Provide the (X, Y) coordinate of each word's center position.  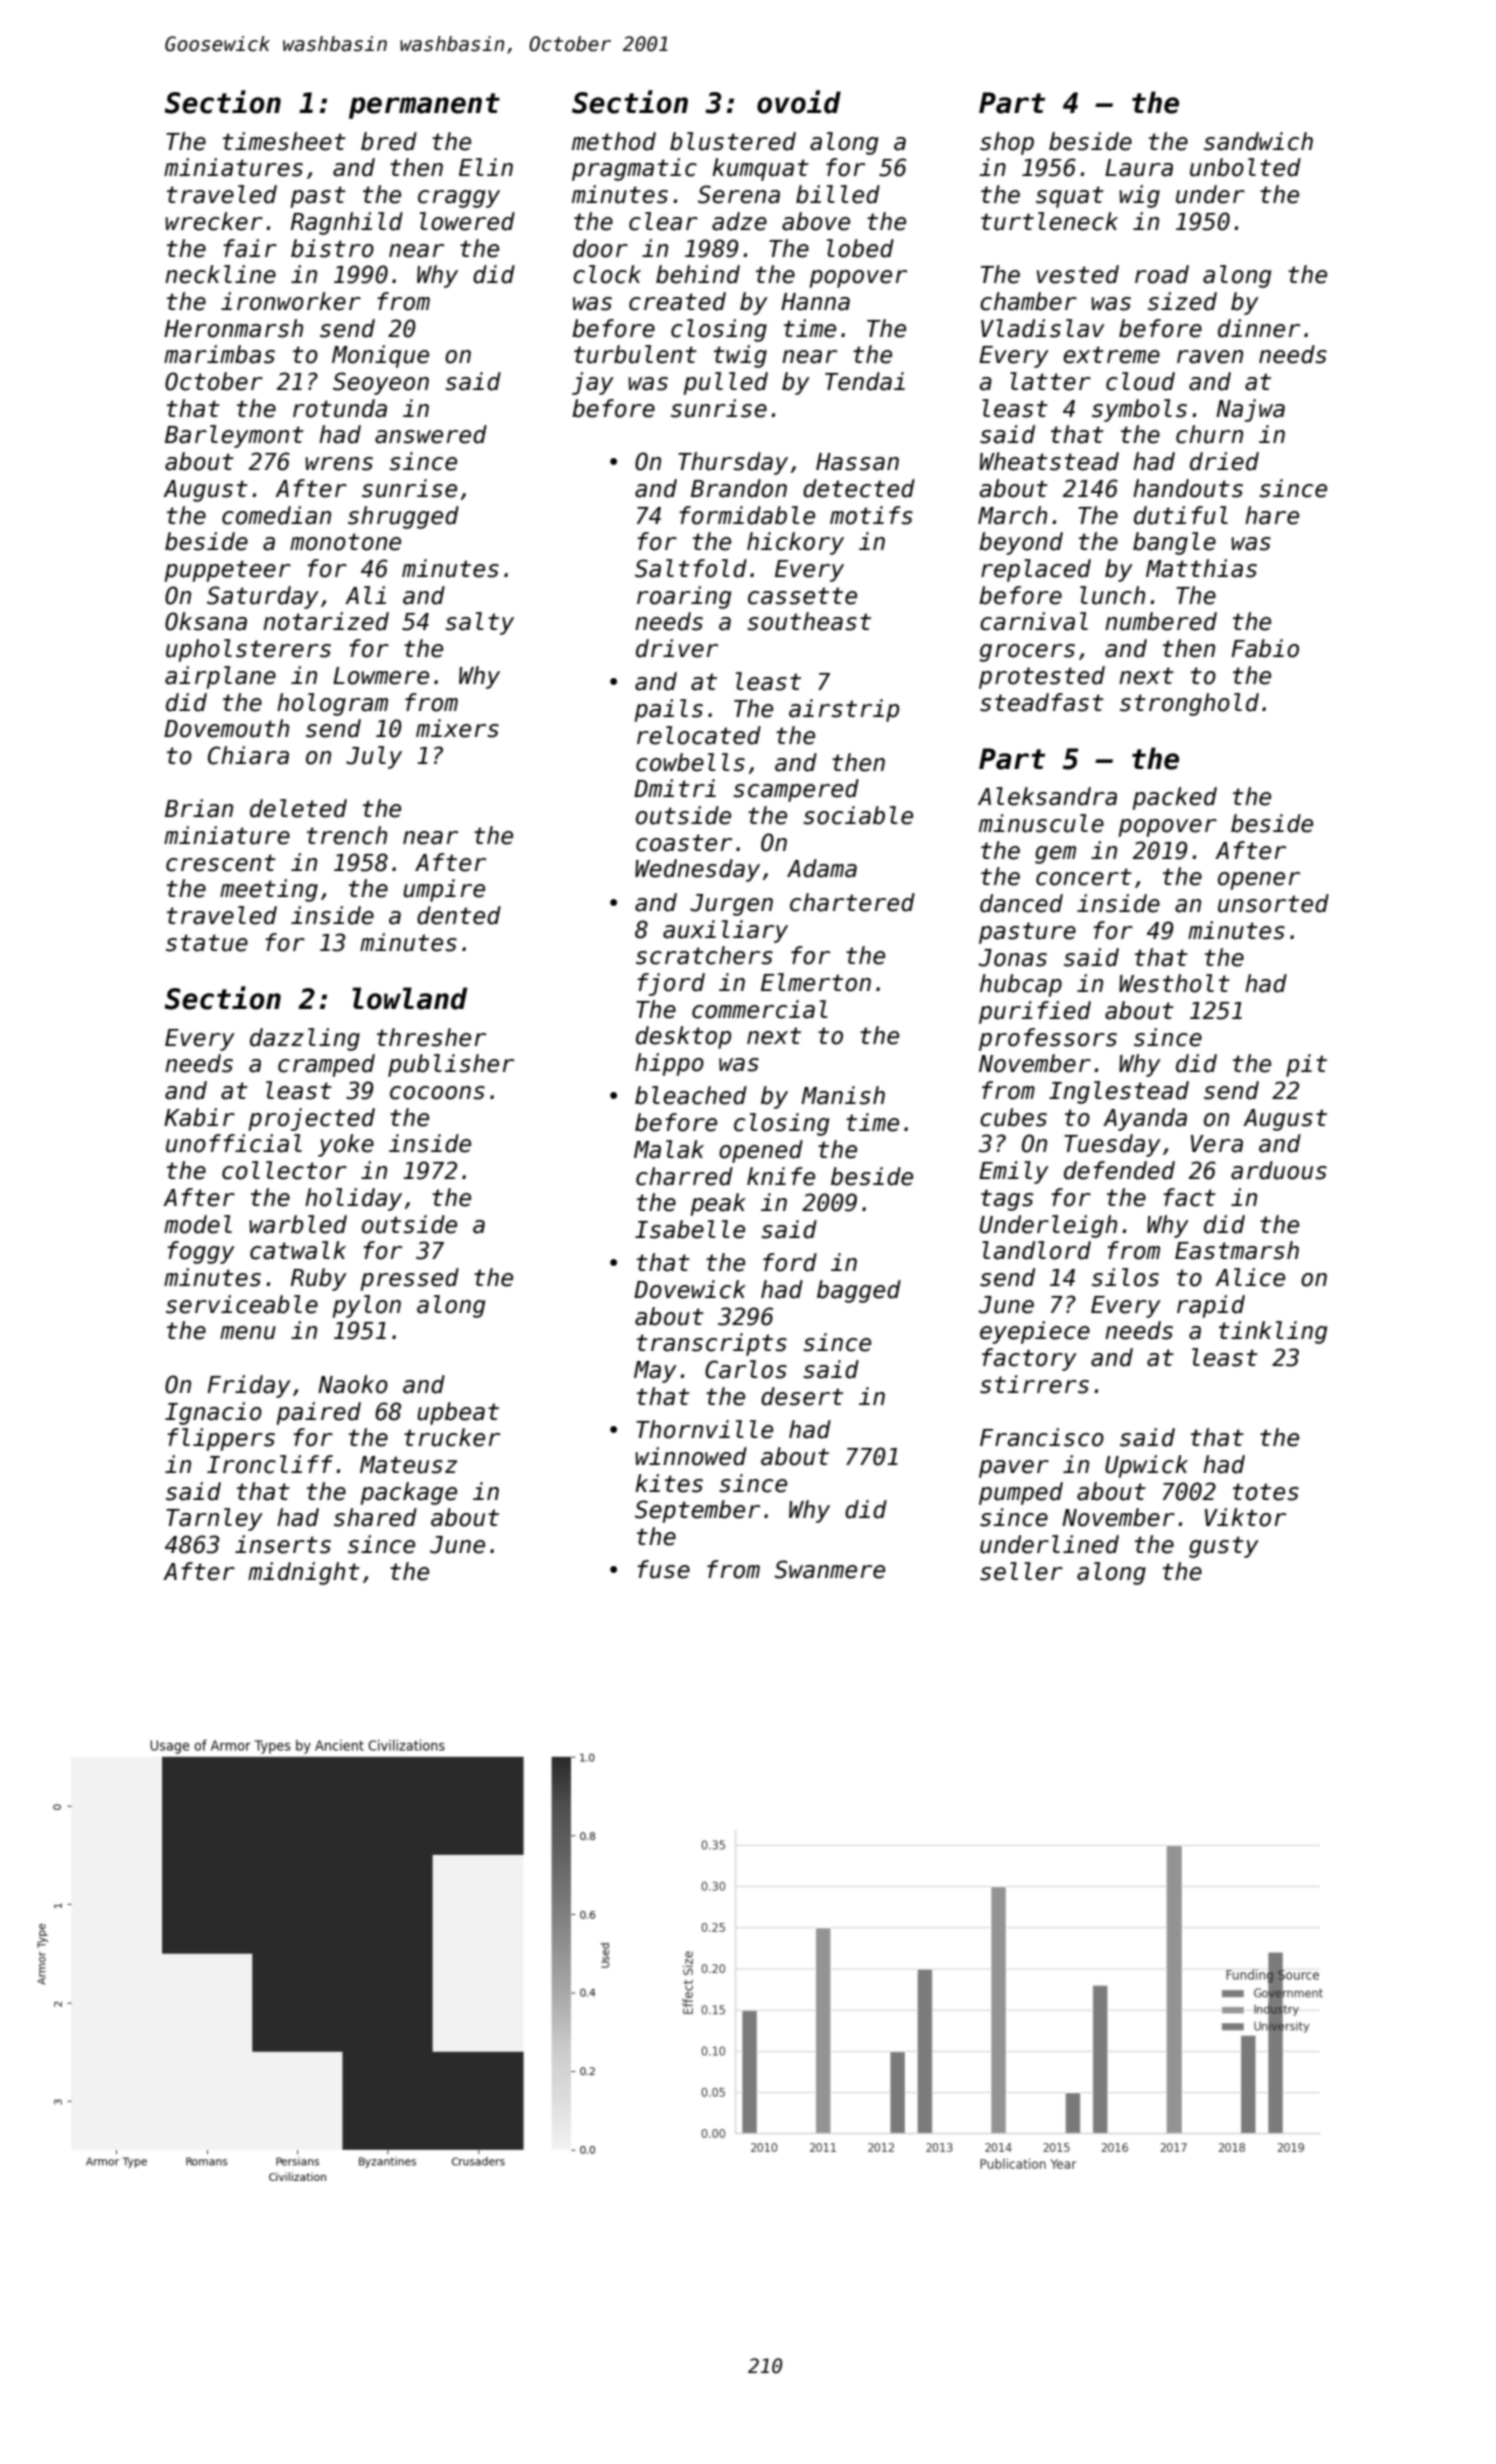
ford (790, 1262)
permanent (424, 106)
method (614, 141)
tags (1007, 1200)
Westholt (1174, 983)
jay (593, 383)
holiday (353, 1199)
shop (1007, 143)
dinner (1259, 328)
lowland (409, 998)
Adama (822, 868)
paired (319, 1413)
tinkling (1273, 1332)
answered (431, 434)
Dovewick (690, 1289)
